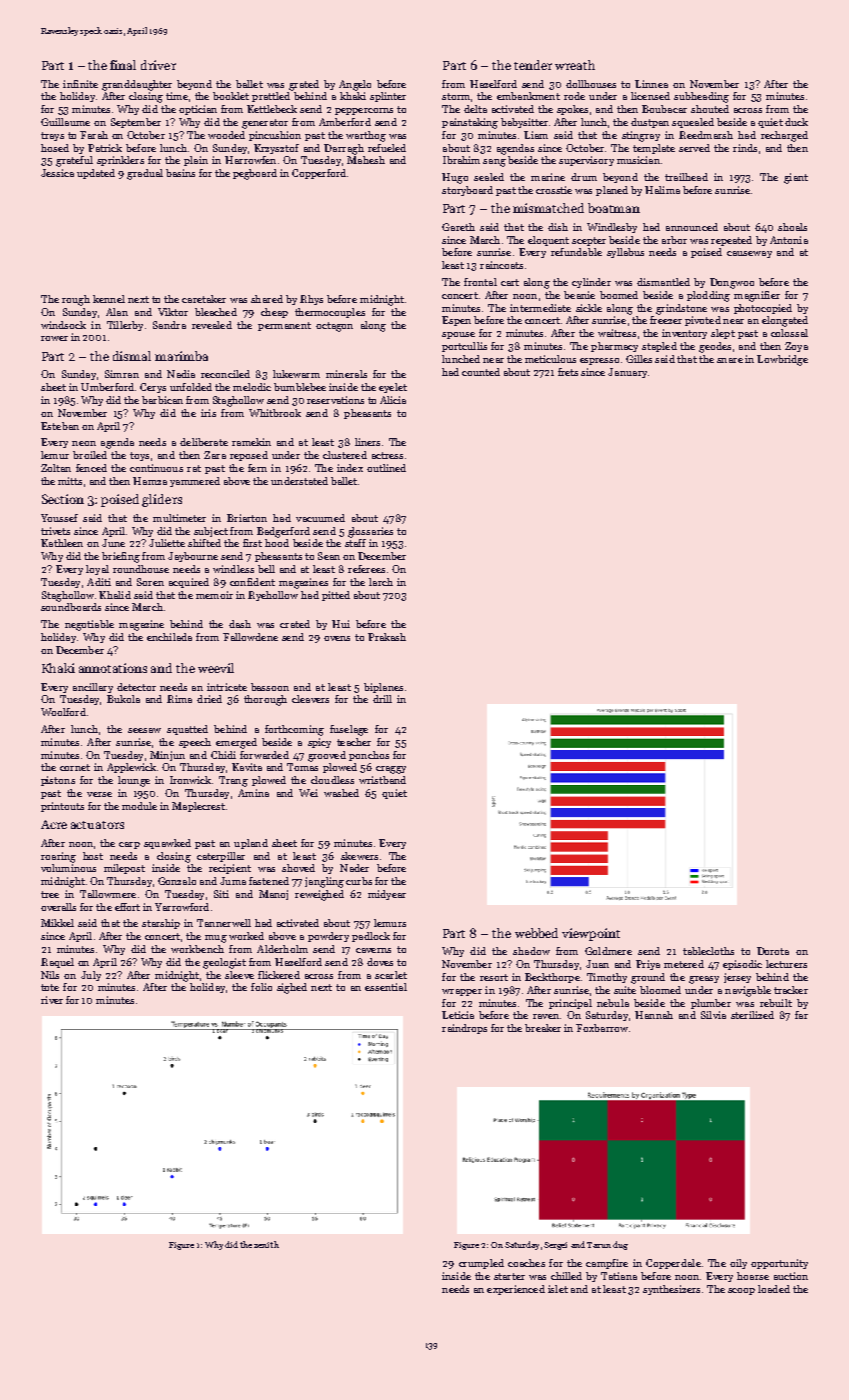 The width and height of the screenshot is (849, 1400). What do you see at coordinates (153, 388) in the screenshot?
I see `Cerys` at bounding box center [153, 388].
